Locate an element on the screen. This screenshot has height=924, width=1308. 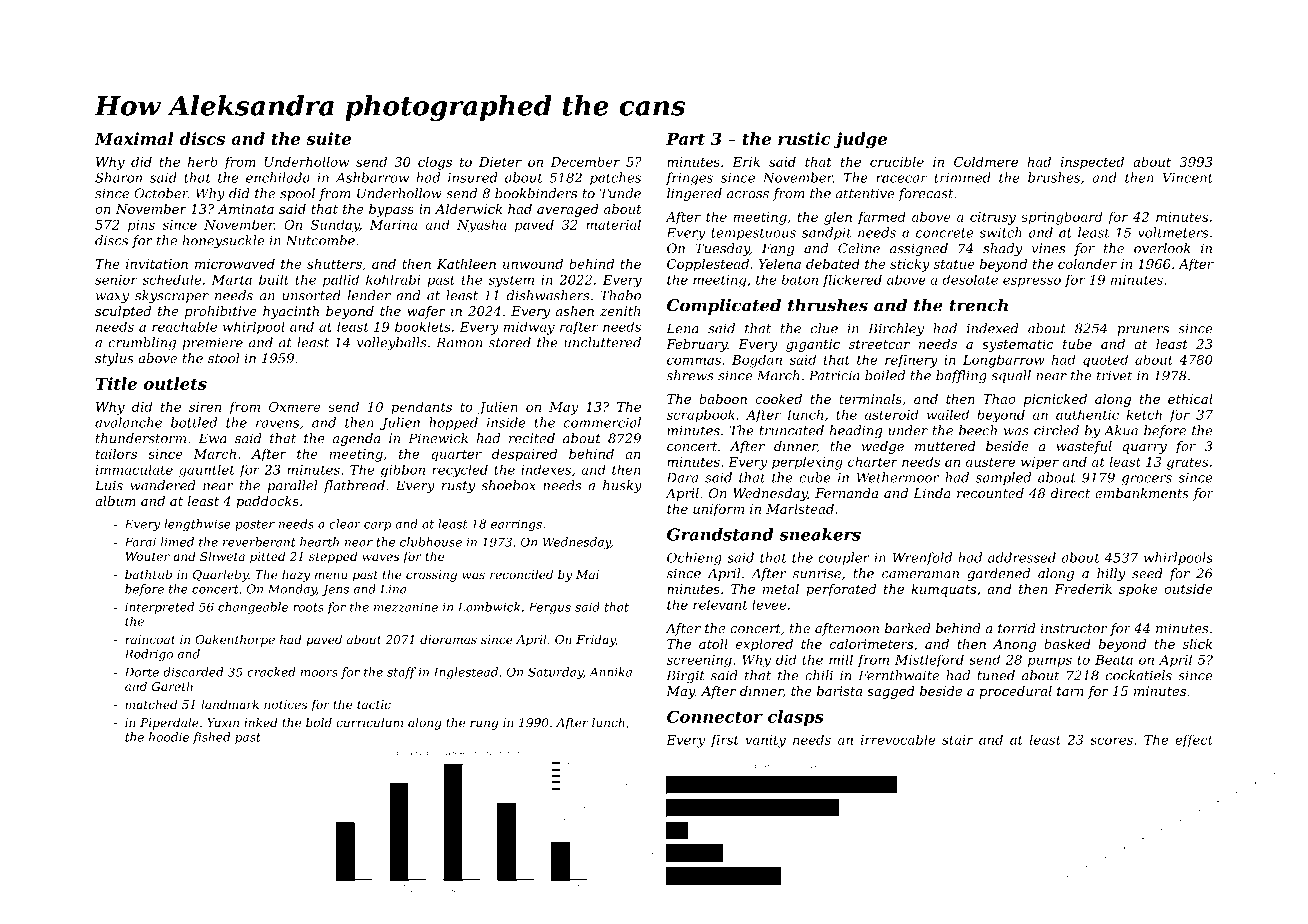
quarry is located at coordinates (1145, 449).
